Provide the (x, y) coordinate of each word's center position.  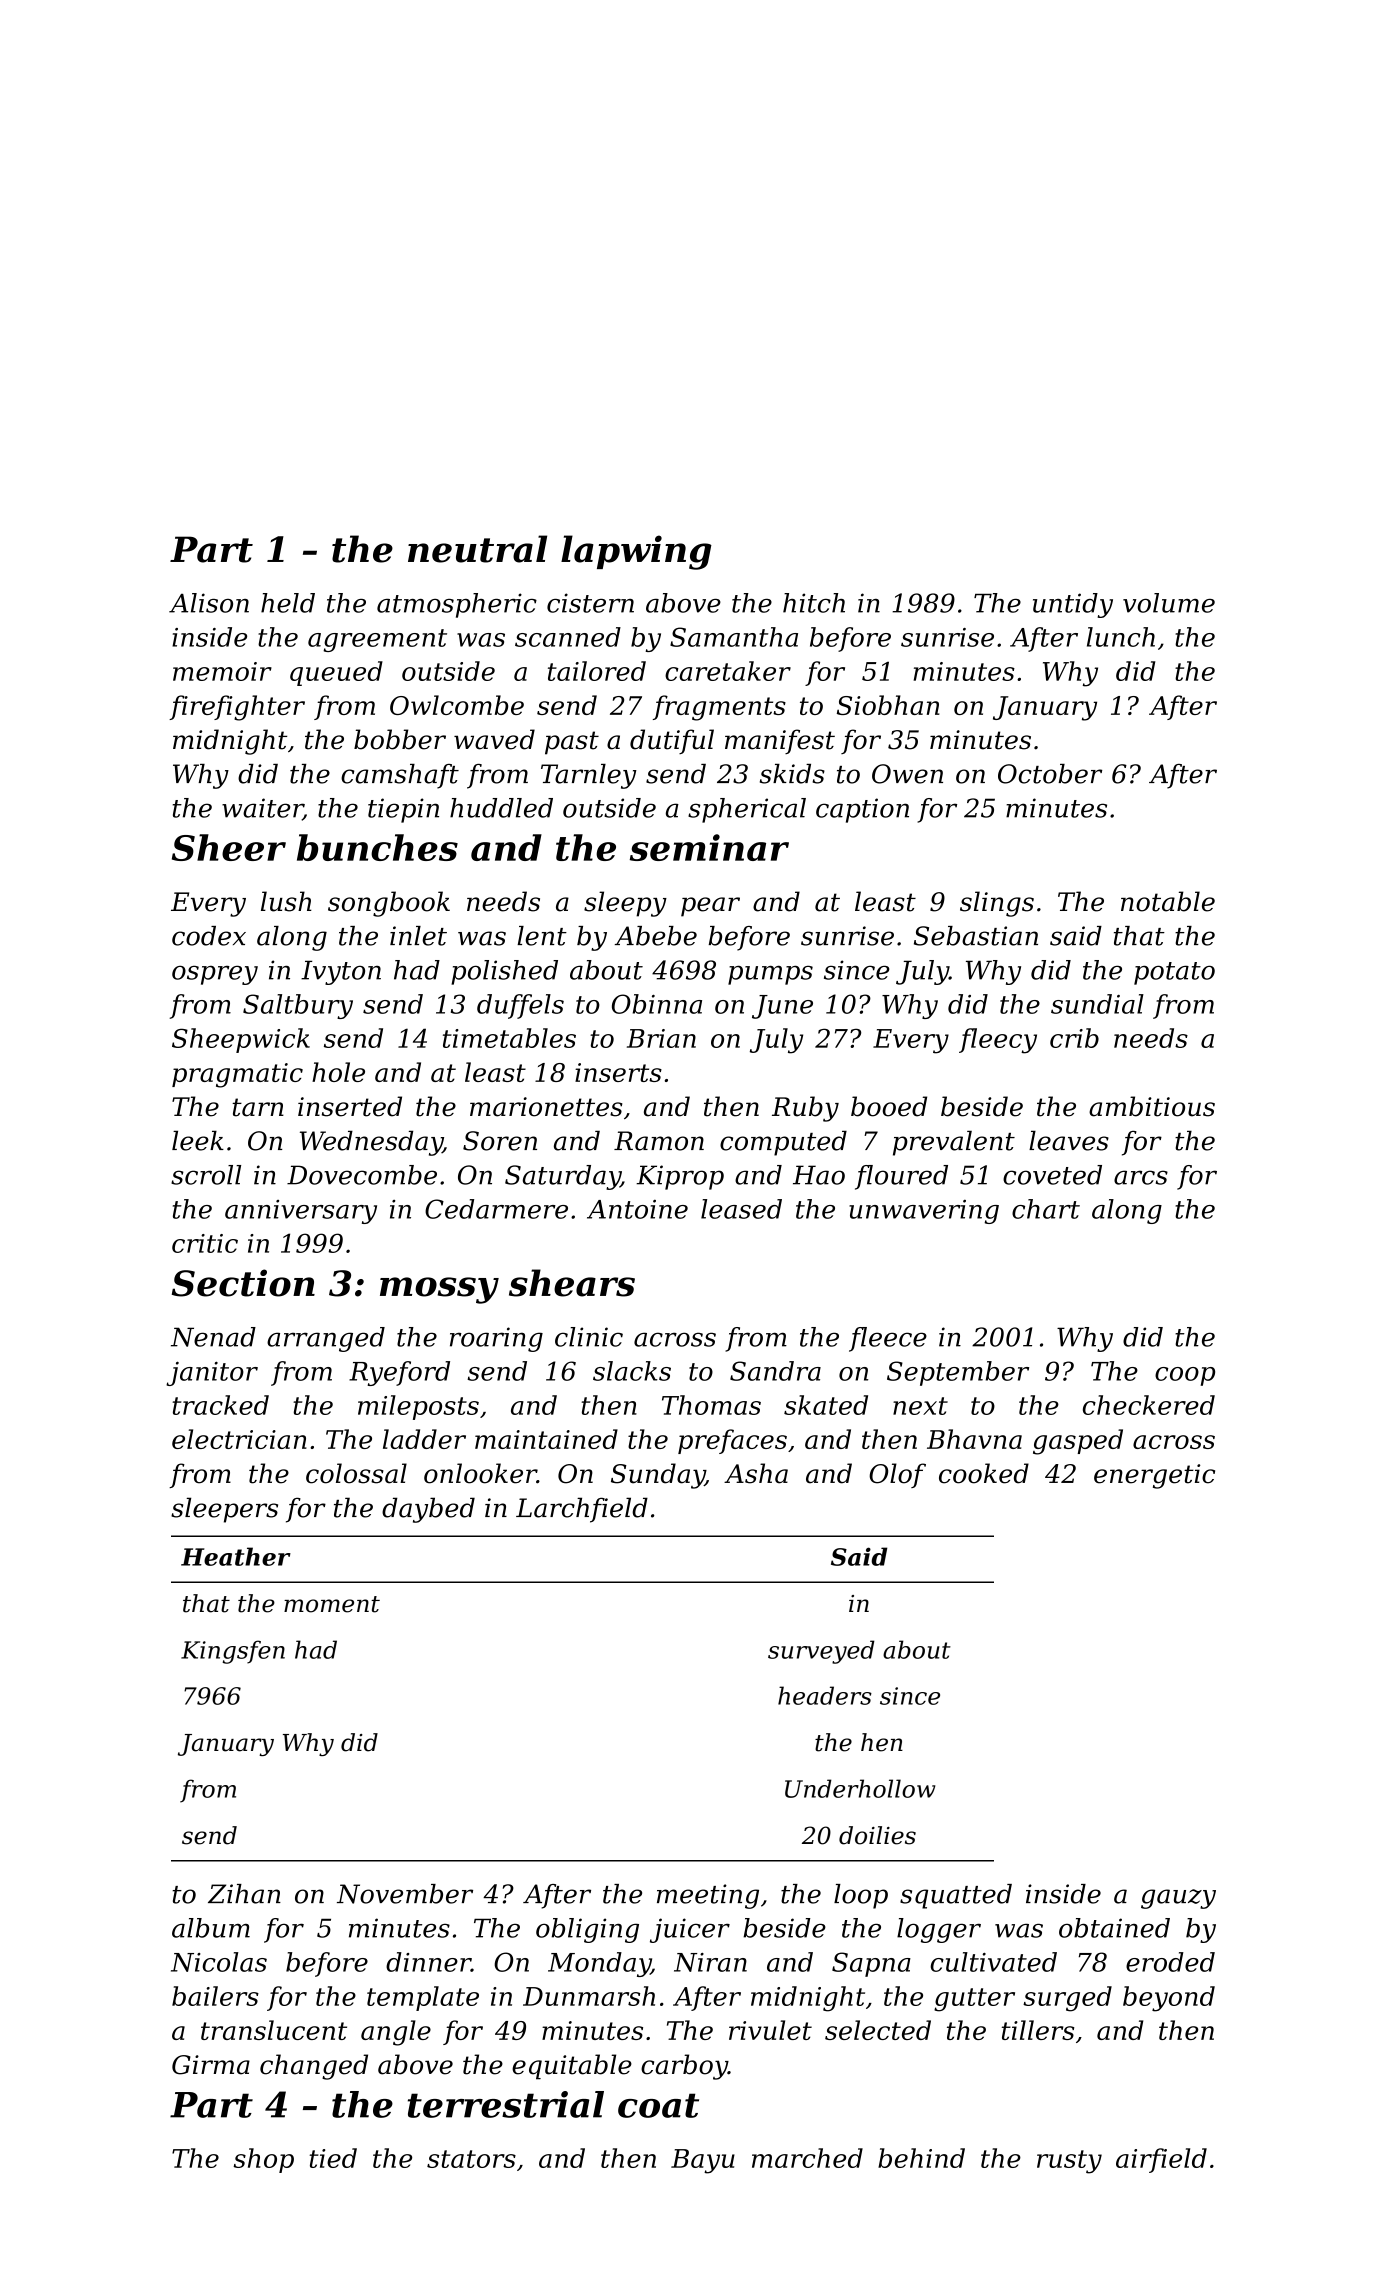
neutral (477, 549)
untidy (1073, 605)
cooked (984, 1473)
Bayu (703, 2161)
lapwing (636, 552)
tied (333, 2158)
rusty (1069, 2162)
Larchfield (582, 1510)
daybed (428, 1510)
